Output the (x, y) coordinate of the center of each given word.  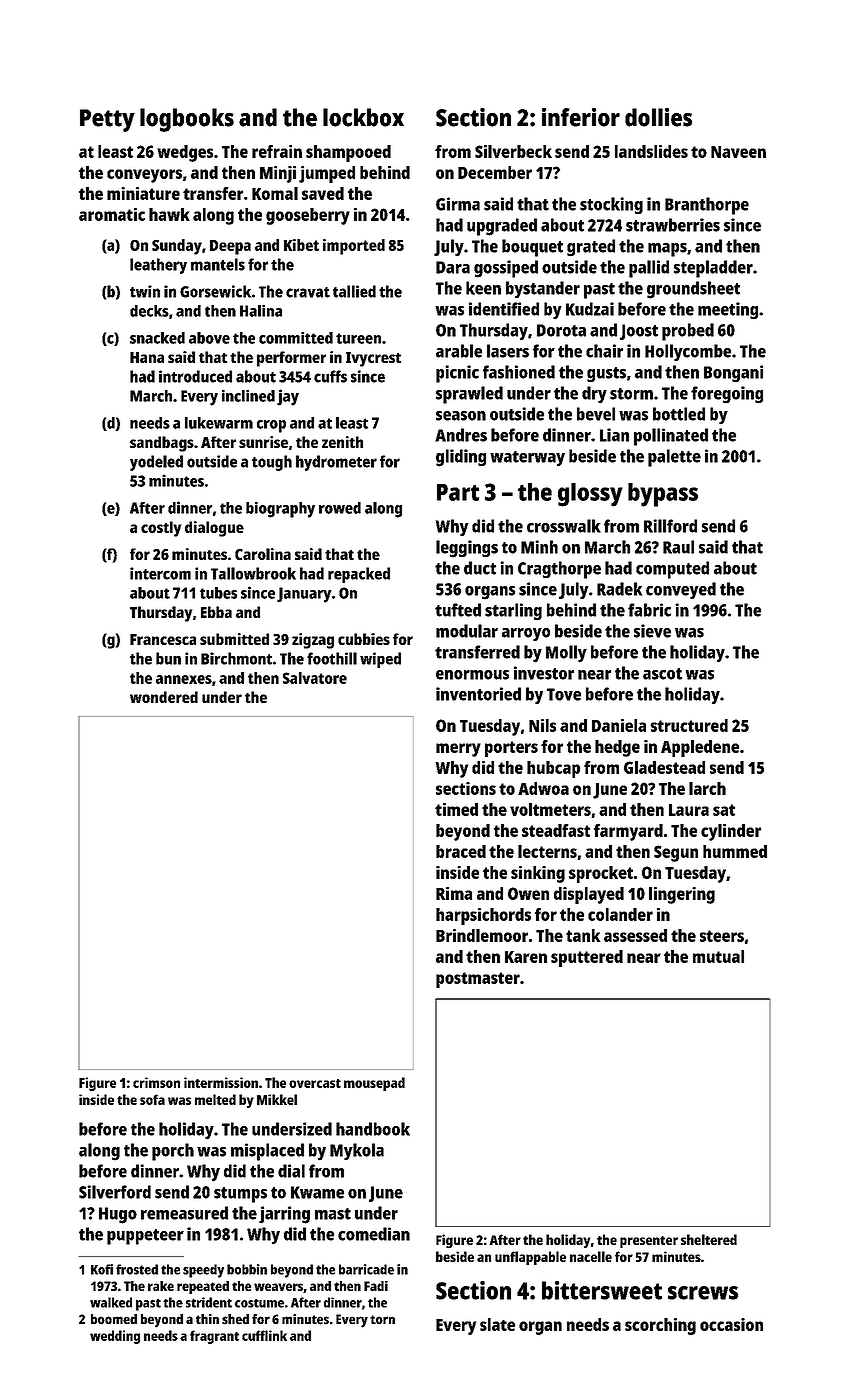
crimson (156, 1082)
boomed (114, 1319)
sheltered (709, 1239)
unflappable (530, 1258)
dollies (658, 117)
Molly (566, 654)
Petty (107, 120)
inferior (581, 117)
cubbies (364, 639)
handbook (373, 1129)
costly (161, 529)
